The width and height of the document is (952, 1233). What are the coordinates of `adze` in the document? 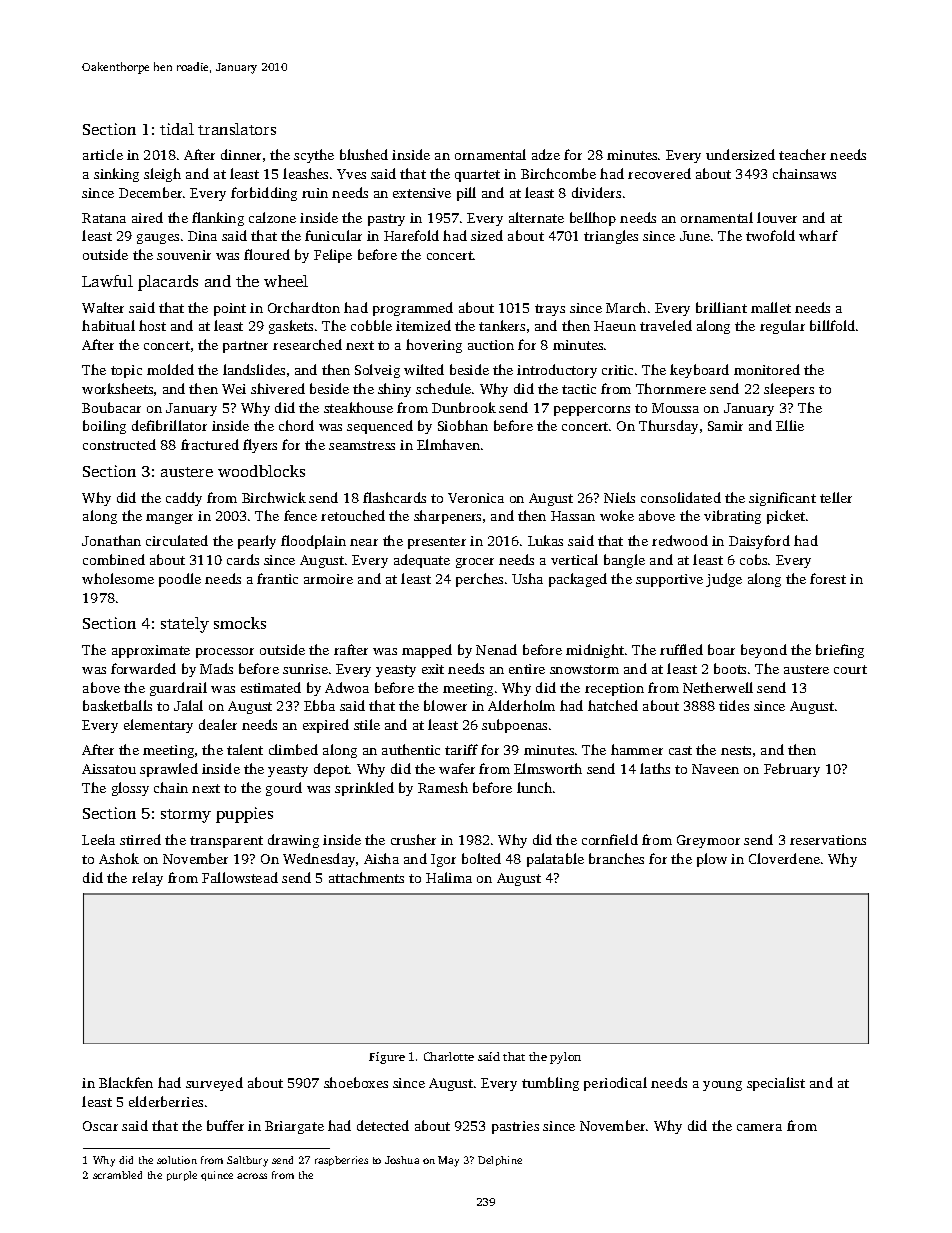 It's located at (546, 154).
